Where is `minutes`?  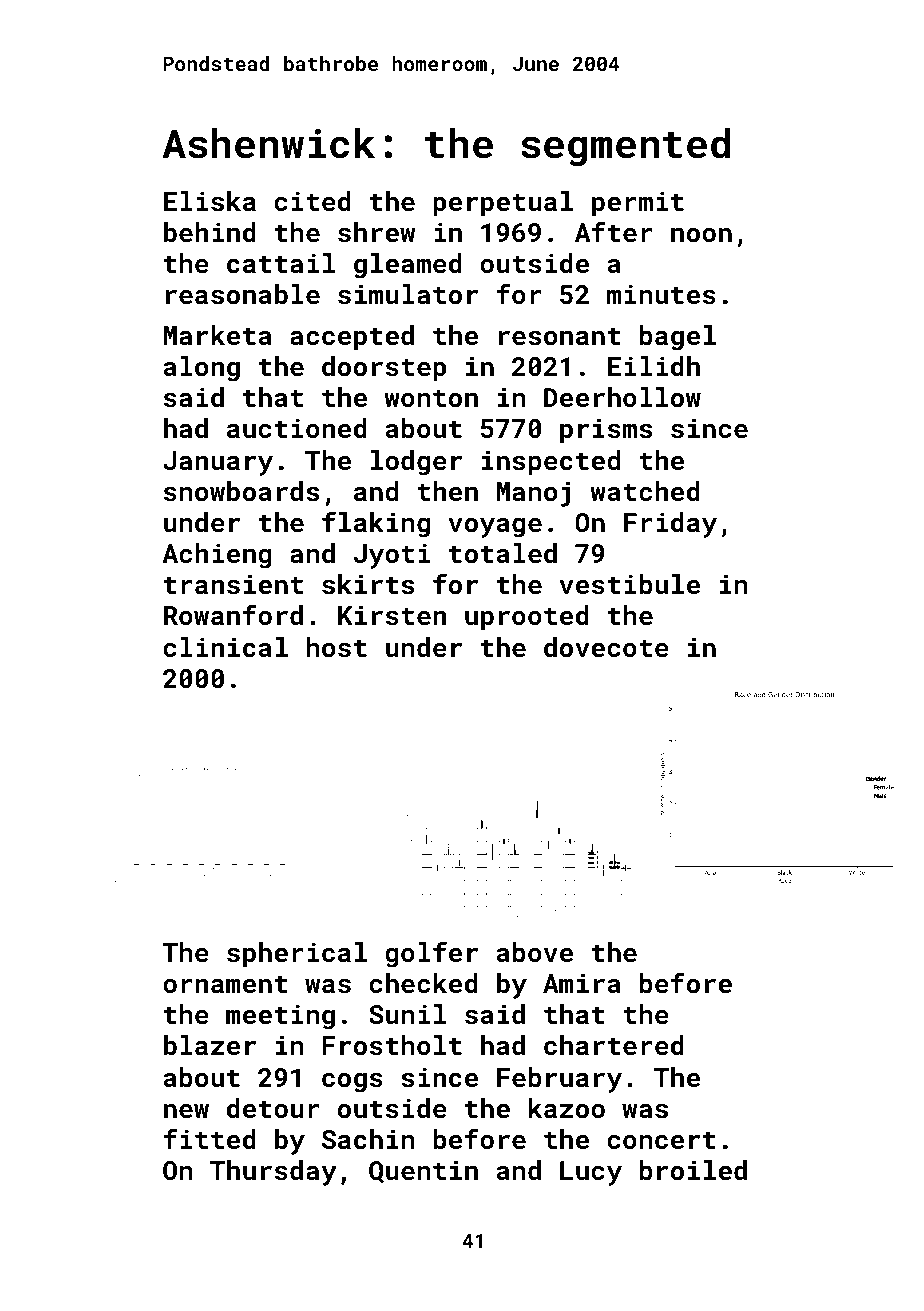
minutes is located at coordinates (661, 294).
